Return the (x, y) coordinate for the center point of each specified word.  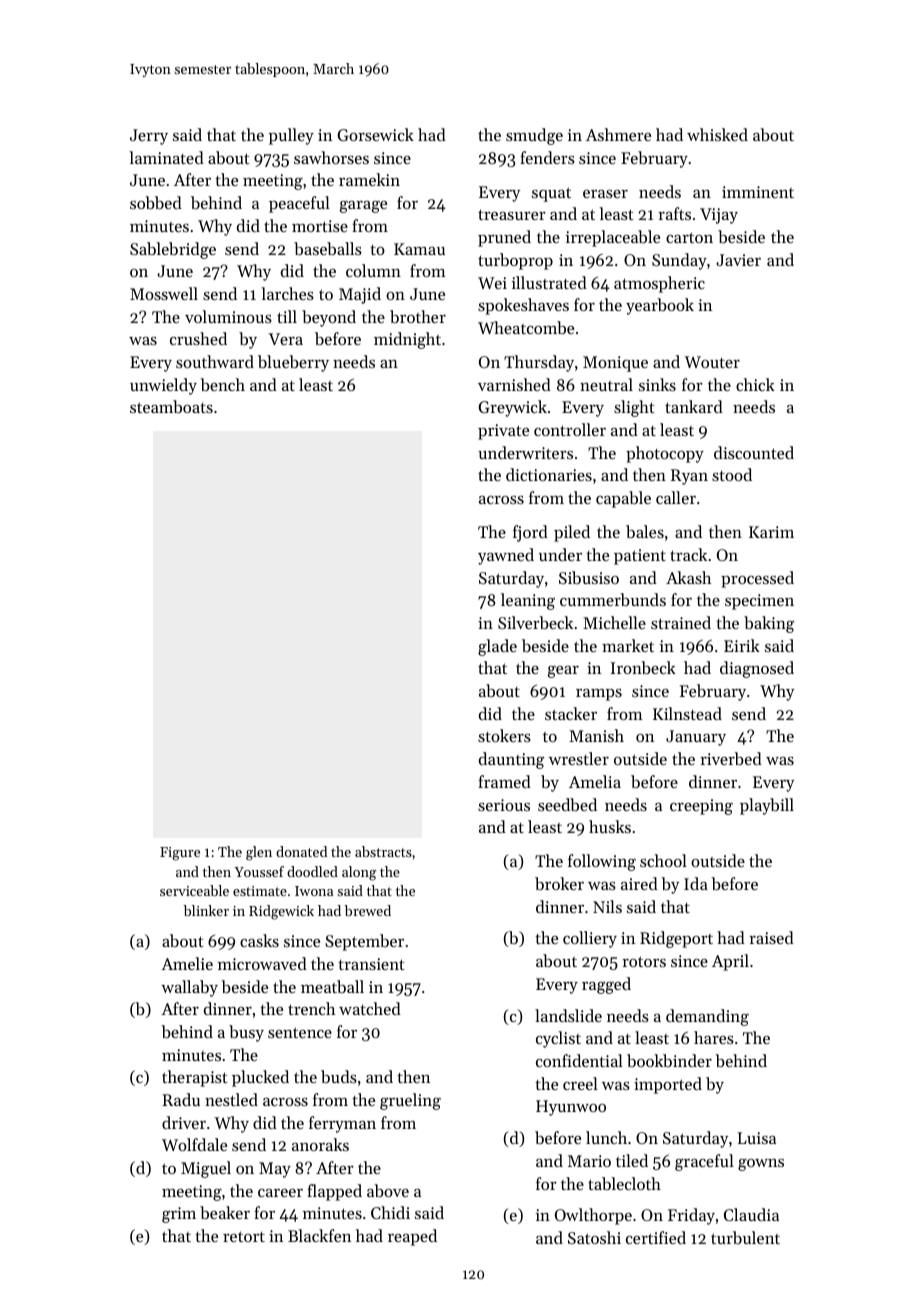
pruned (504, 238)
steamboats (171, 406)
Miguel (206, 1169)
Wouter (712, 362)
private (503, 432)
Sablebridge (173, 250)
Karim (771, 532)
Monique (615, 364)
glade (497, 647)
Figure (180, 854)
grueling (410, 1101)
